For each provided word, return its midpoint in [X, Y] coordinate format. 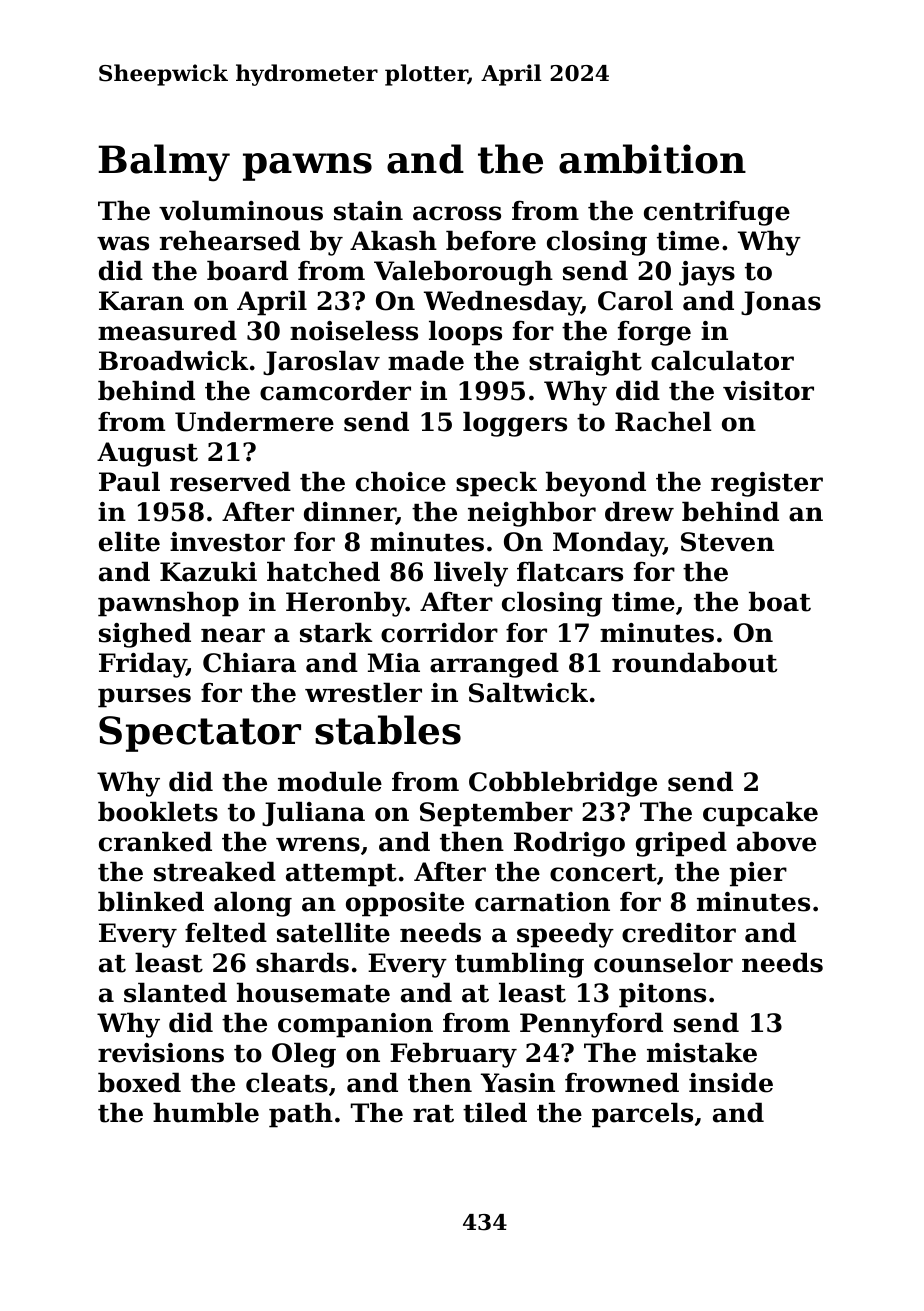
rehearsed [229, 240]
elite [129, 541]
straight [585, 363]
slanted [175, 992]
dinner [350, 512]
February [453, 1055]
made [426, 360]
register [767, 484]
